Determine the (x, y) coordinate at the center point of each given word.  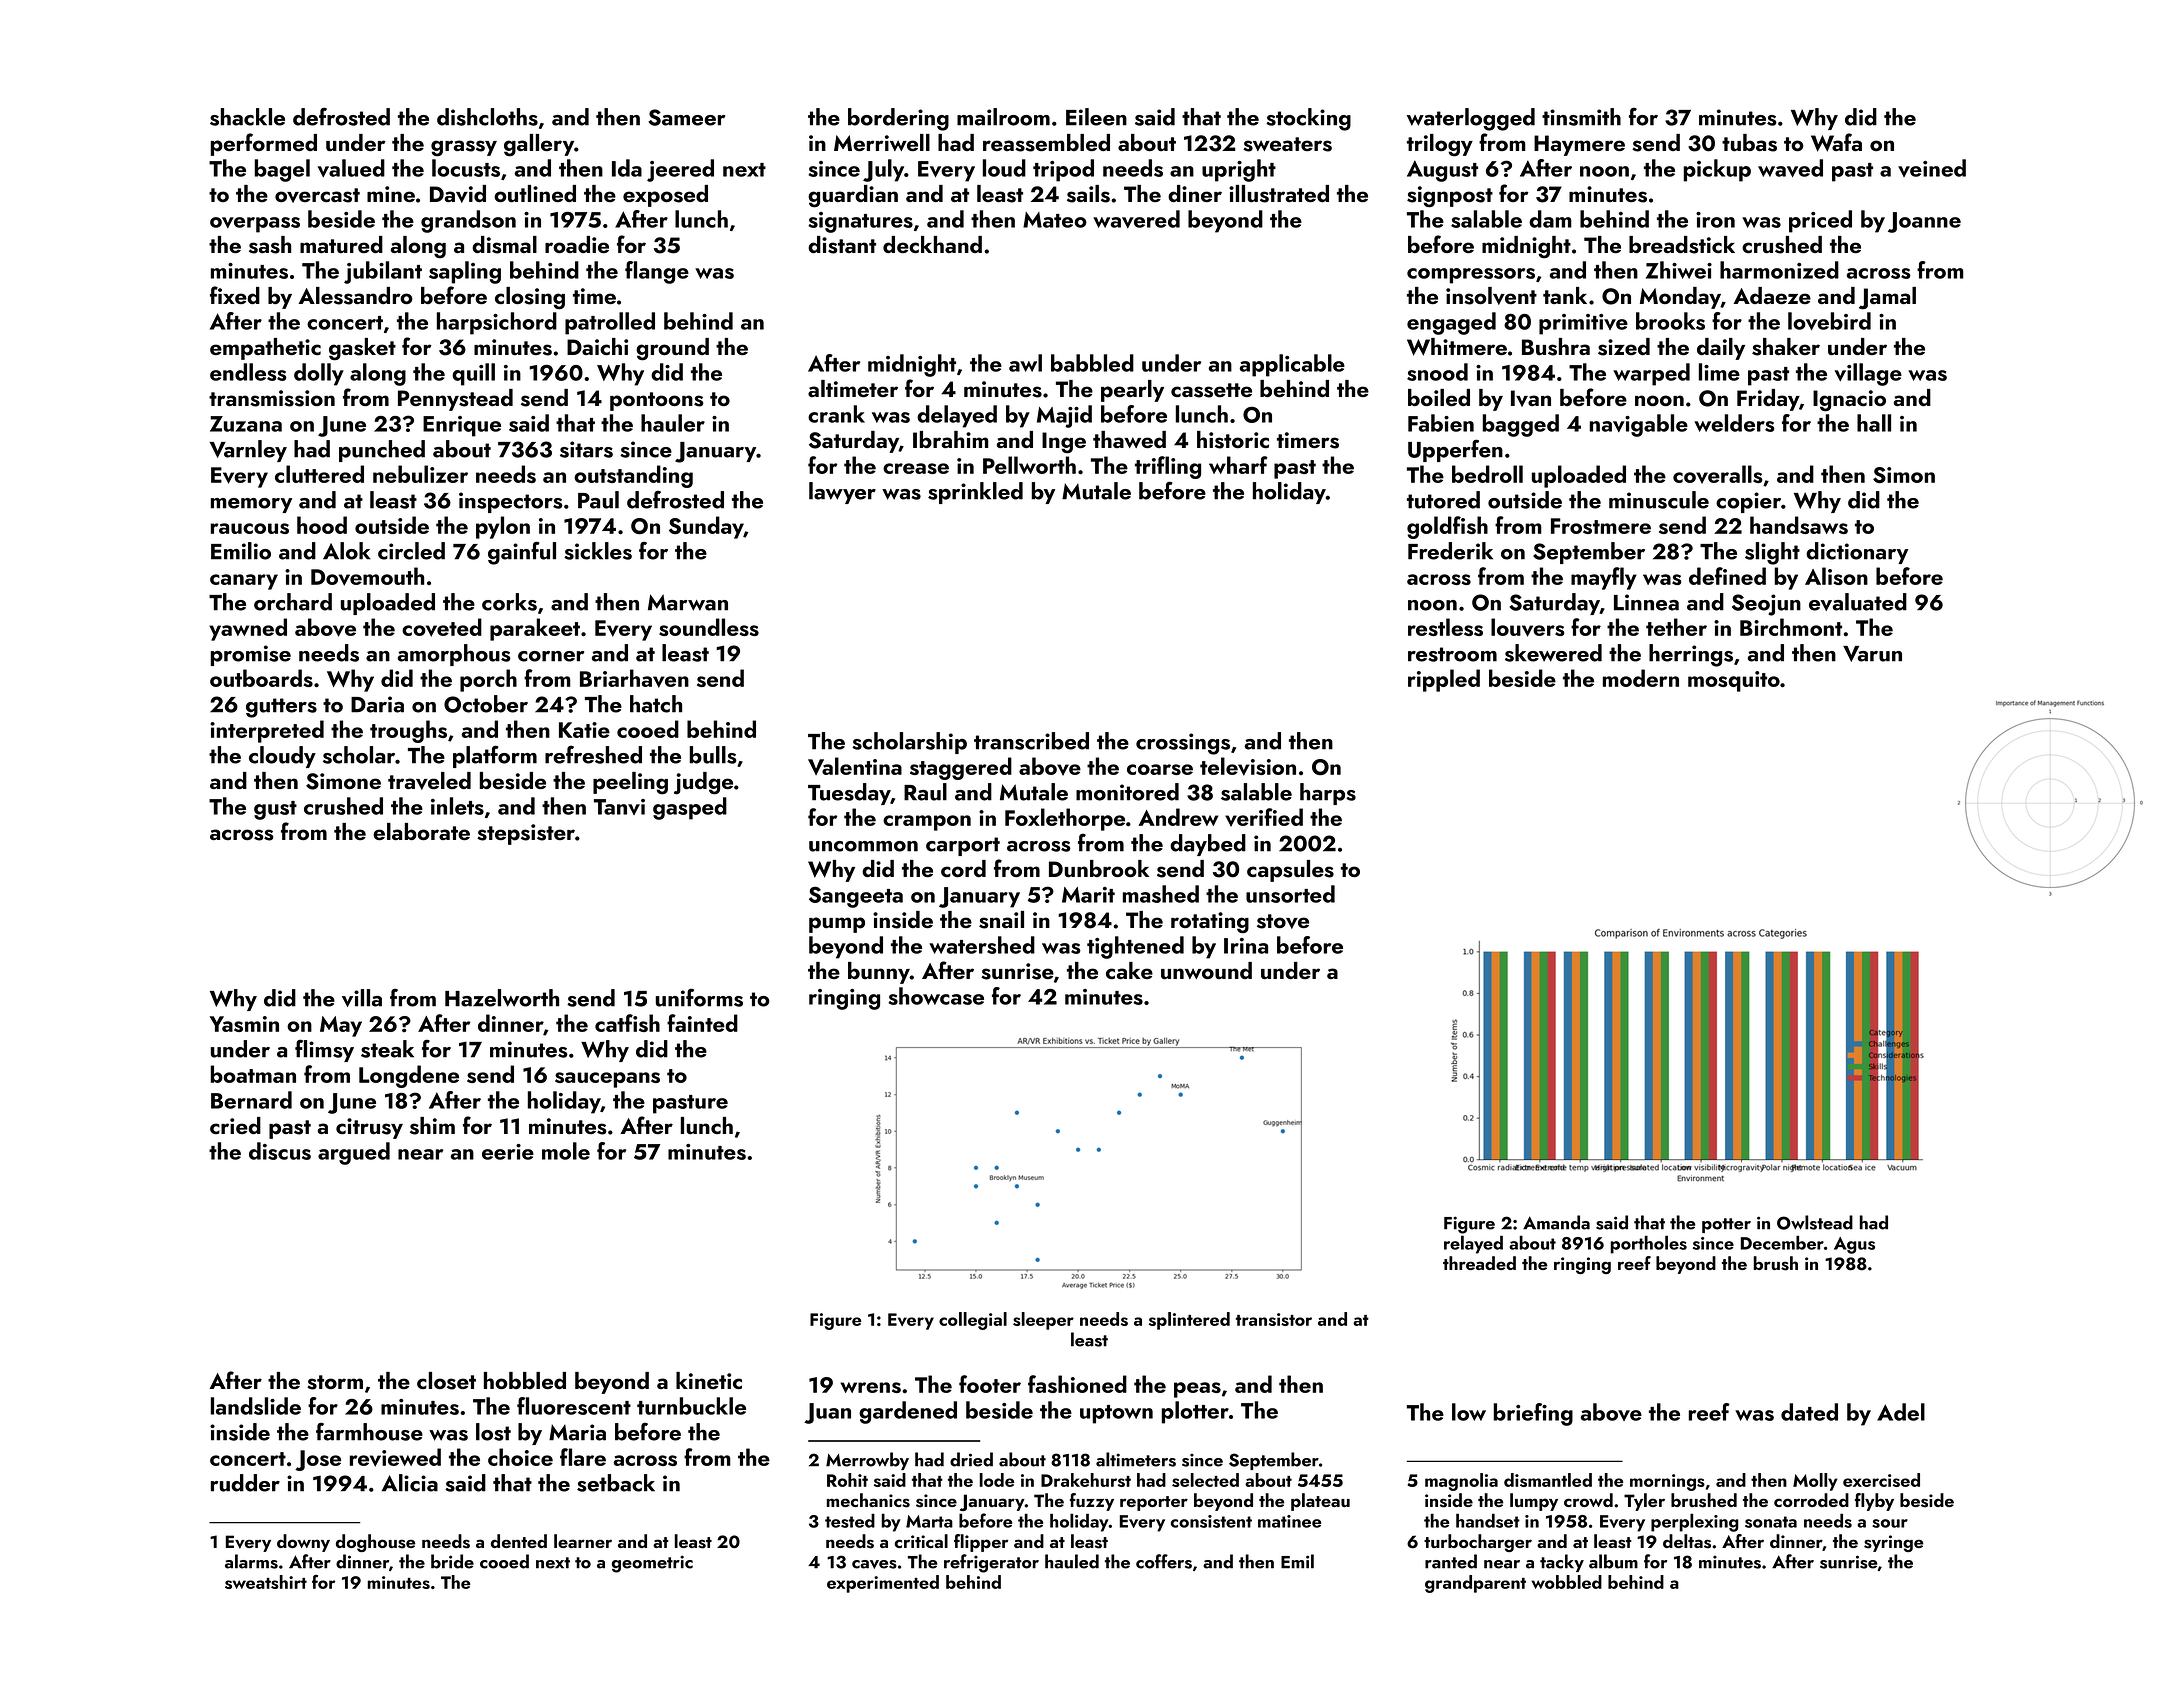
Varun (1872, 654)
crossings (1183, 744)
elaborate (421, 831)
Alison (1836, 576)
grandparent (1475, 1584)
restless (1445, 627)
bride (452, 1561)
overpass (255, 225)
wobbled (1566, 1582)
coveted (442, 627)
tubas (1749, 143)
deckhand (932, 244)
